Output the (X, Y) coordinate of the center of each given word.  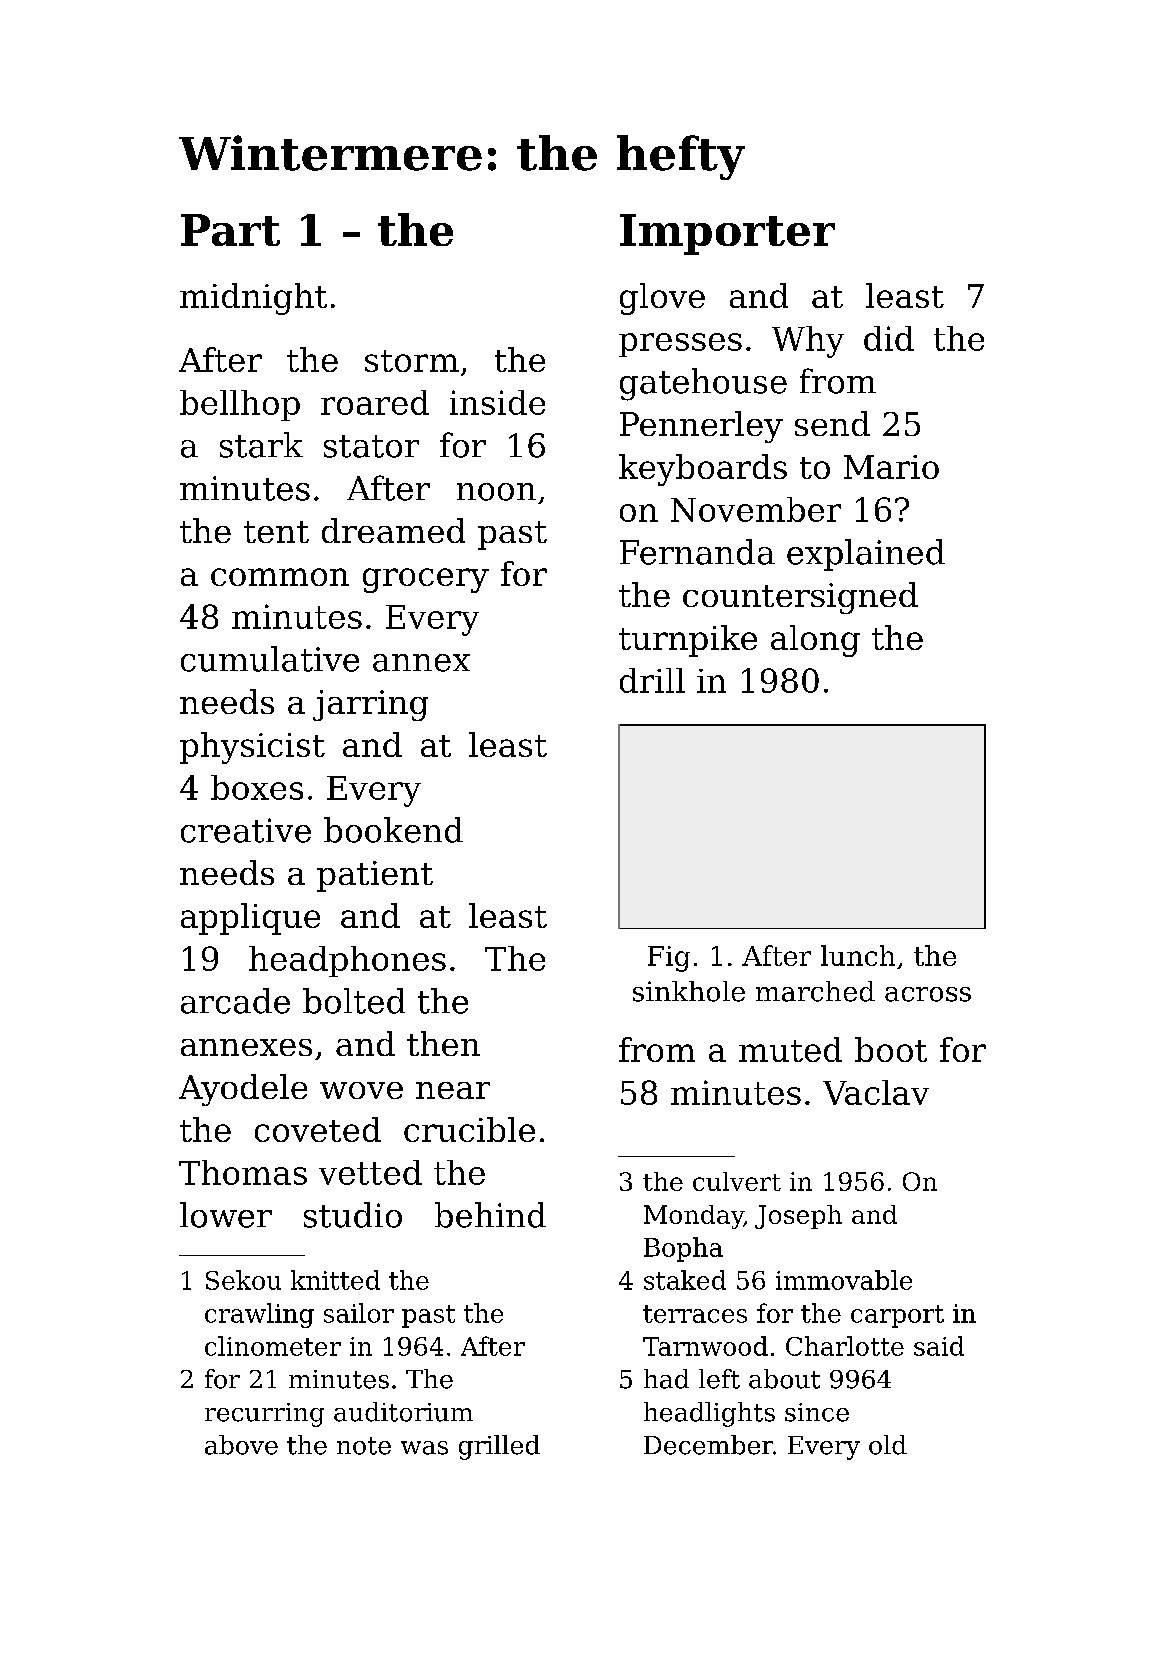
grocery (426, 580)
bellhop (240, 405)
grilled (499, 1447)
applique (250, 919)
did (889, 338)
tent (276, 532)
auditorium (403, 1412)
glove (662, 299)
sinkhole (689, 991)
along (815, 641)
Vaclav (876, 1092)
